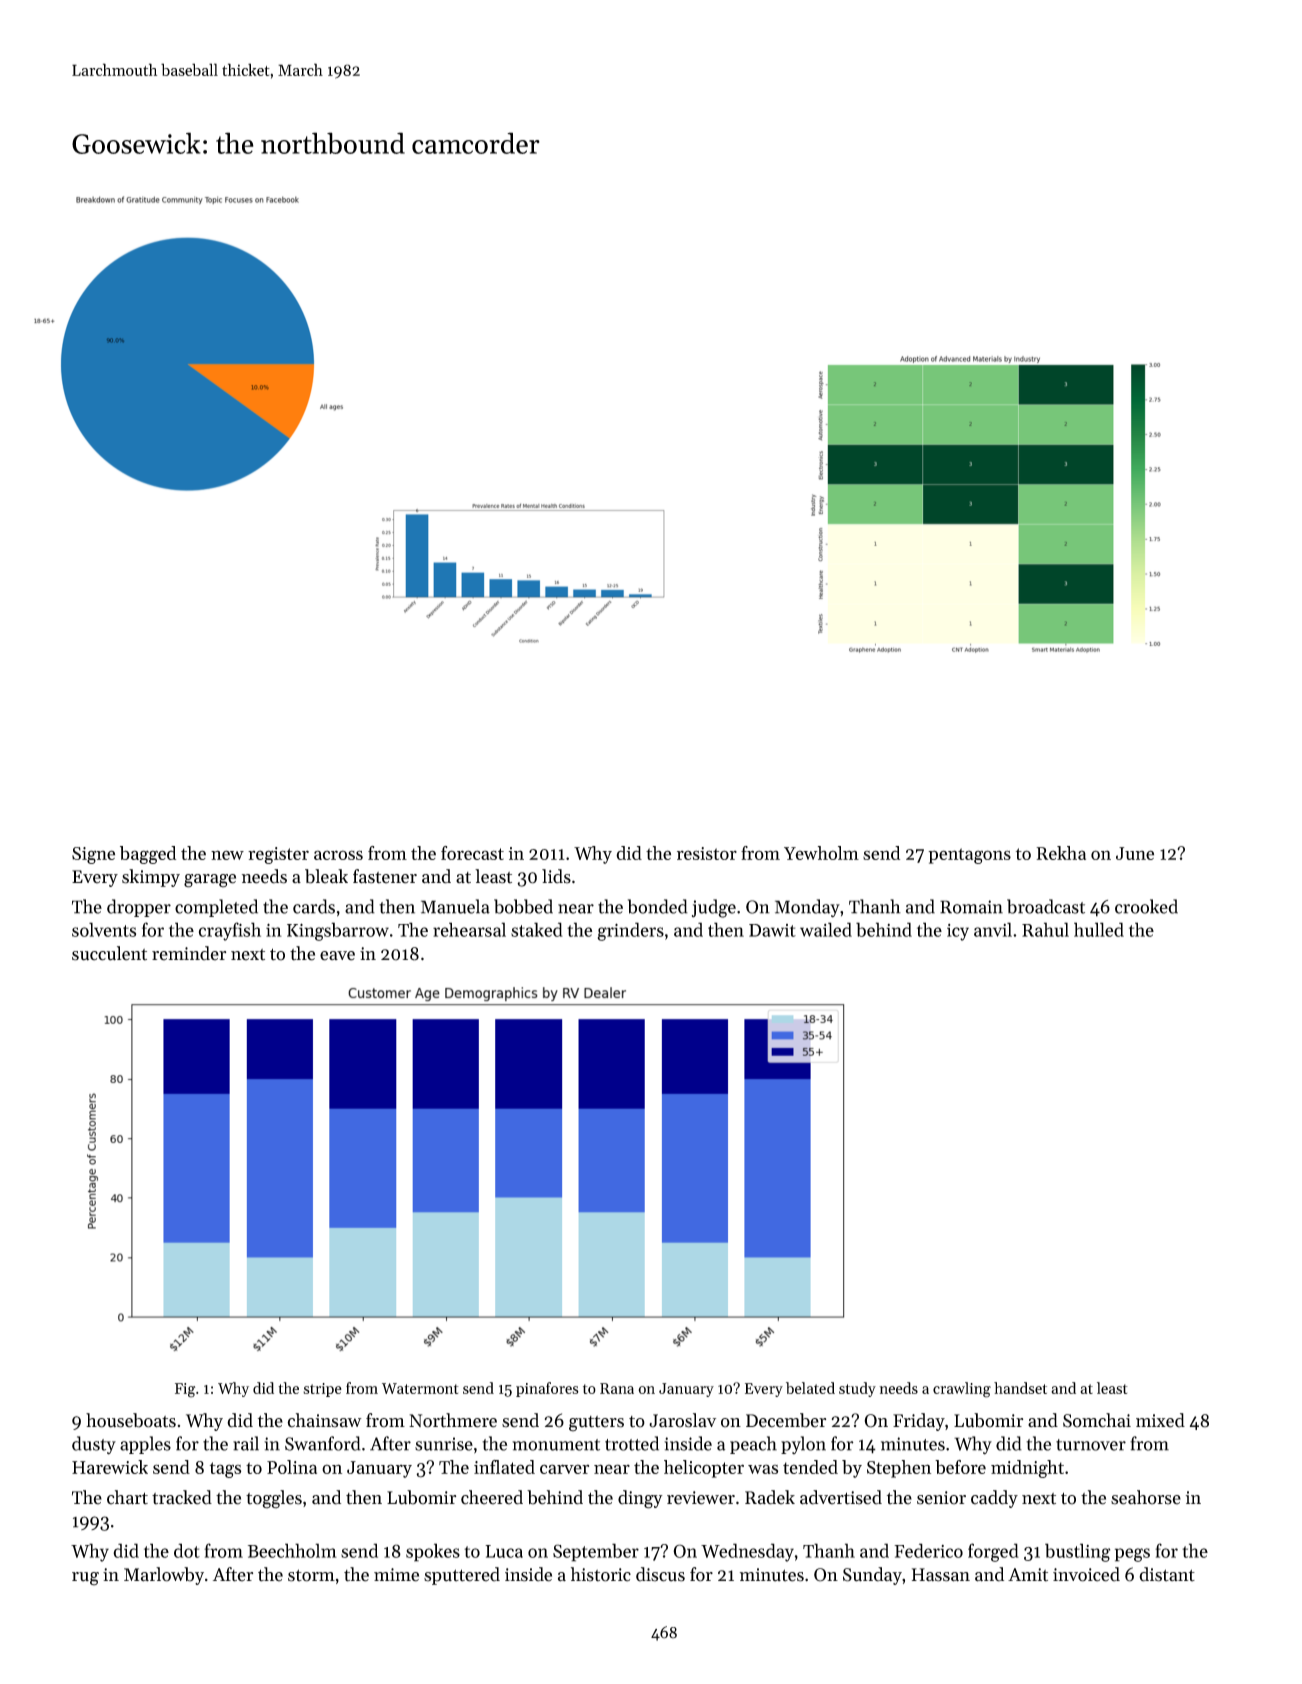 This page has width=1302, height=1684. What do you see at coordinates (455, 906) in the page?
I see `Manuela` at bounding box center [455, 906].
